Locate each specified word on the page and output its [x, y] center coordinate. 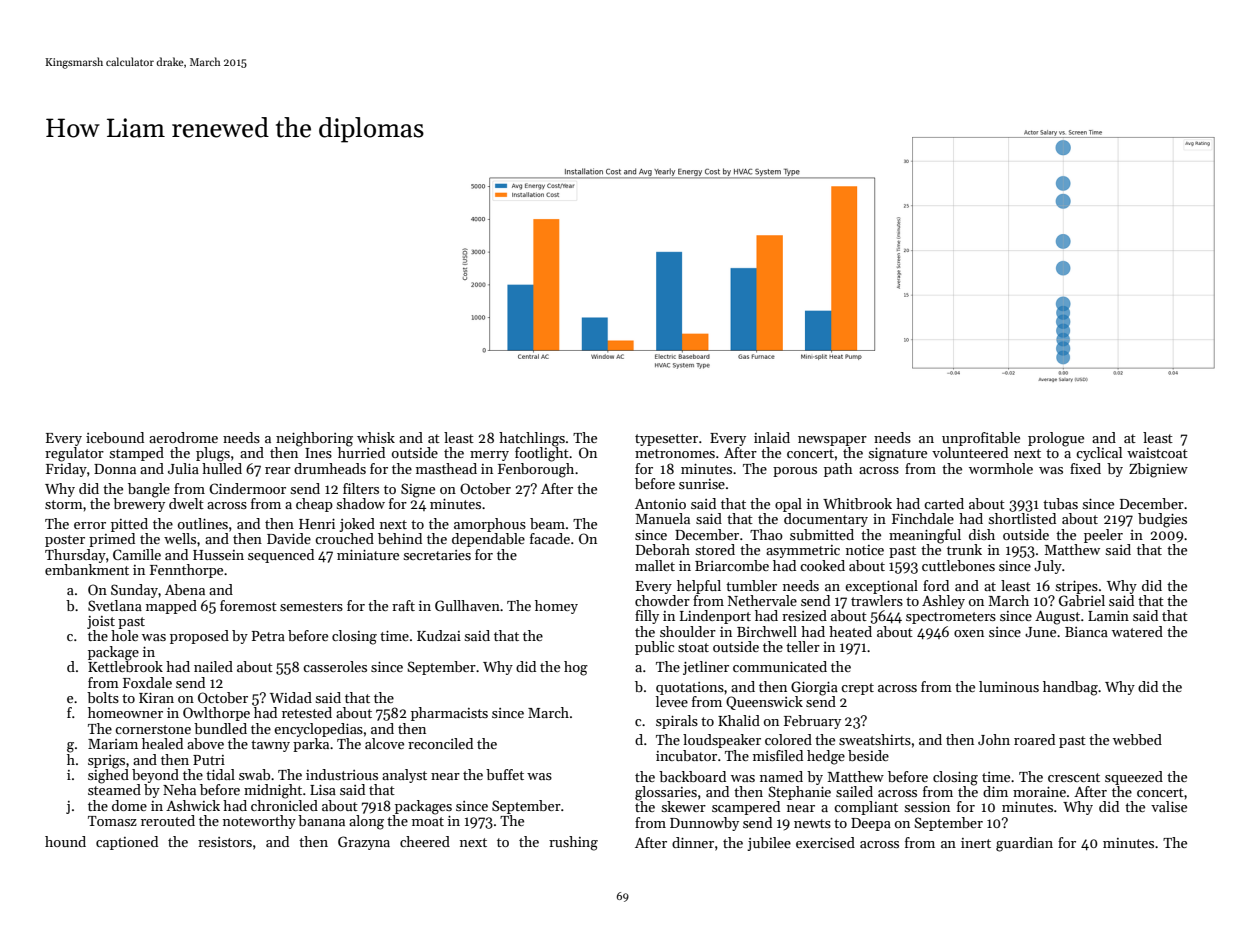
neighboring [314, 439]
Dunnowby [704, 824]
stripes [1077, 587]
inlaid [772, 437]
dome [129, 805]
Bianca [1086, 632]
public [654, 648]
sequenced [281, 556]
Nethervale [762, 600]
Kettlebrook [125, 666]
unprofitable [981, 439]
